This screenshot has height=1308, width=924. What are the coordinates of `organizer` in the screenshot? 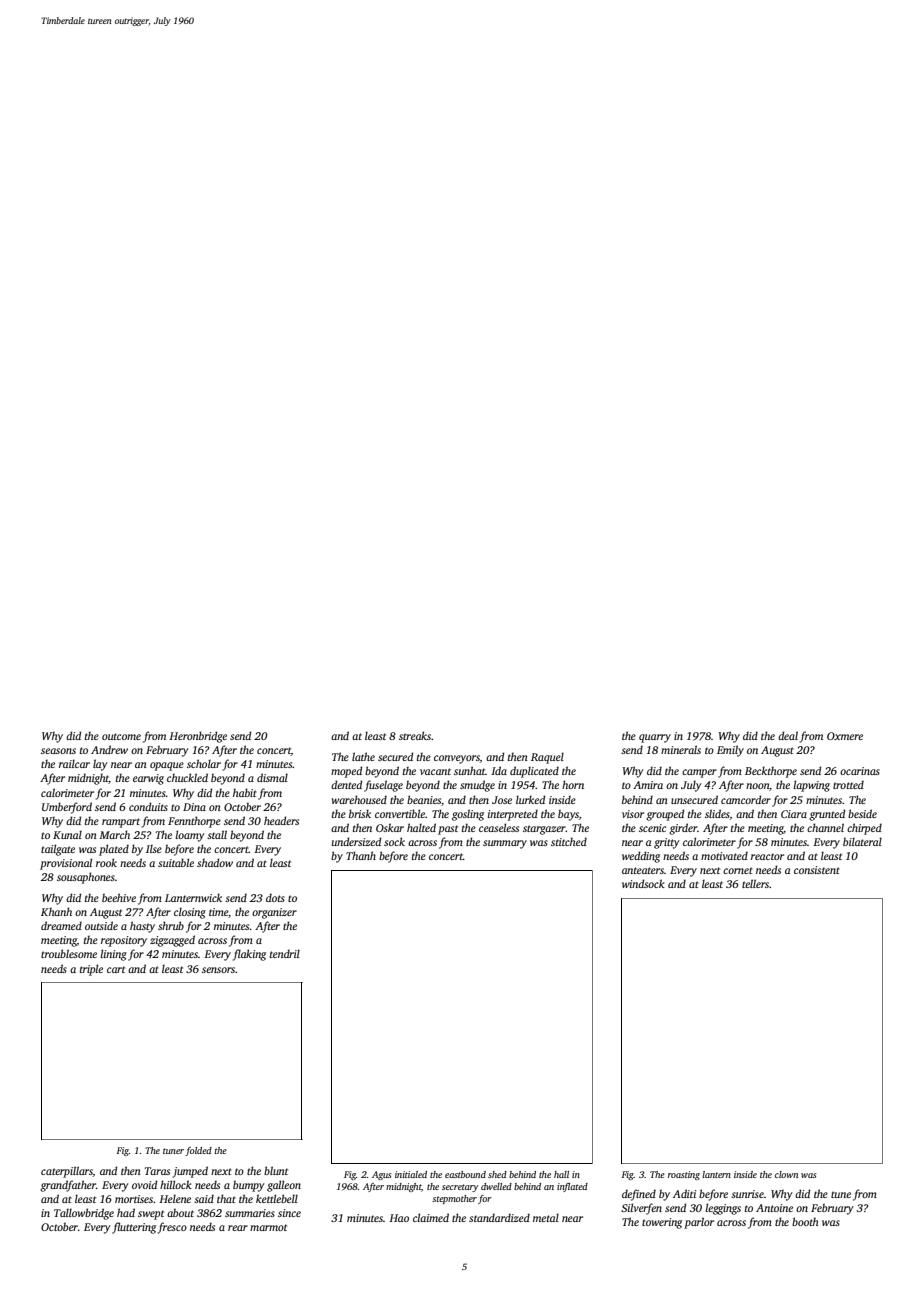 It's located at (274, 913).
